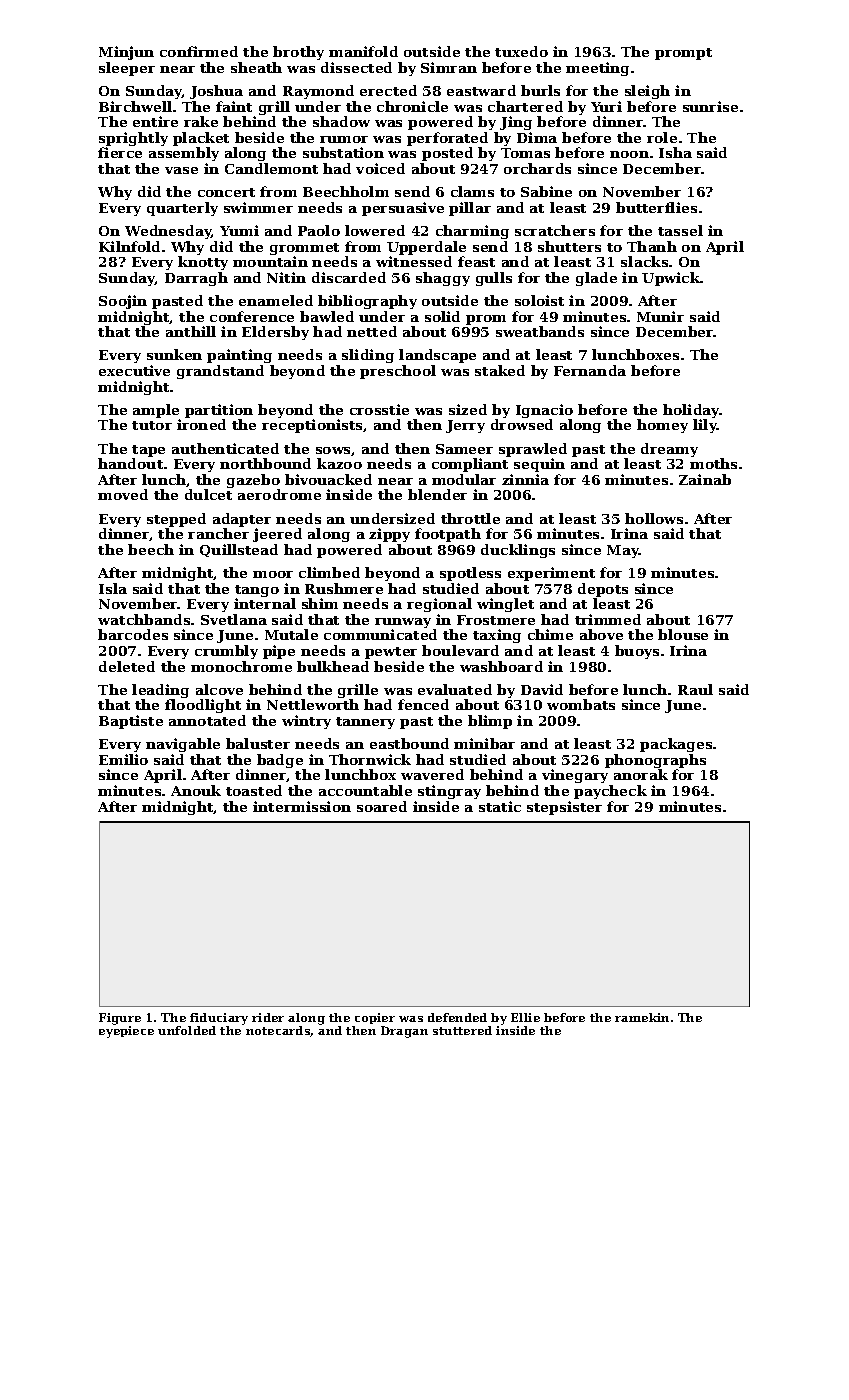  What do you see at coordinates (642, 1017) in the screenshot?
I see `ramekin` at bounding box center [642, 1017].
